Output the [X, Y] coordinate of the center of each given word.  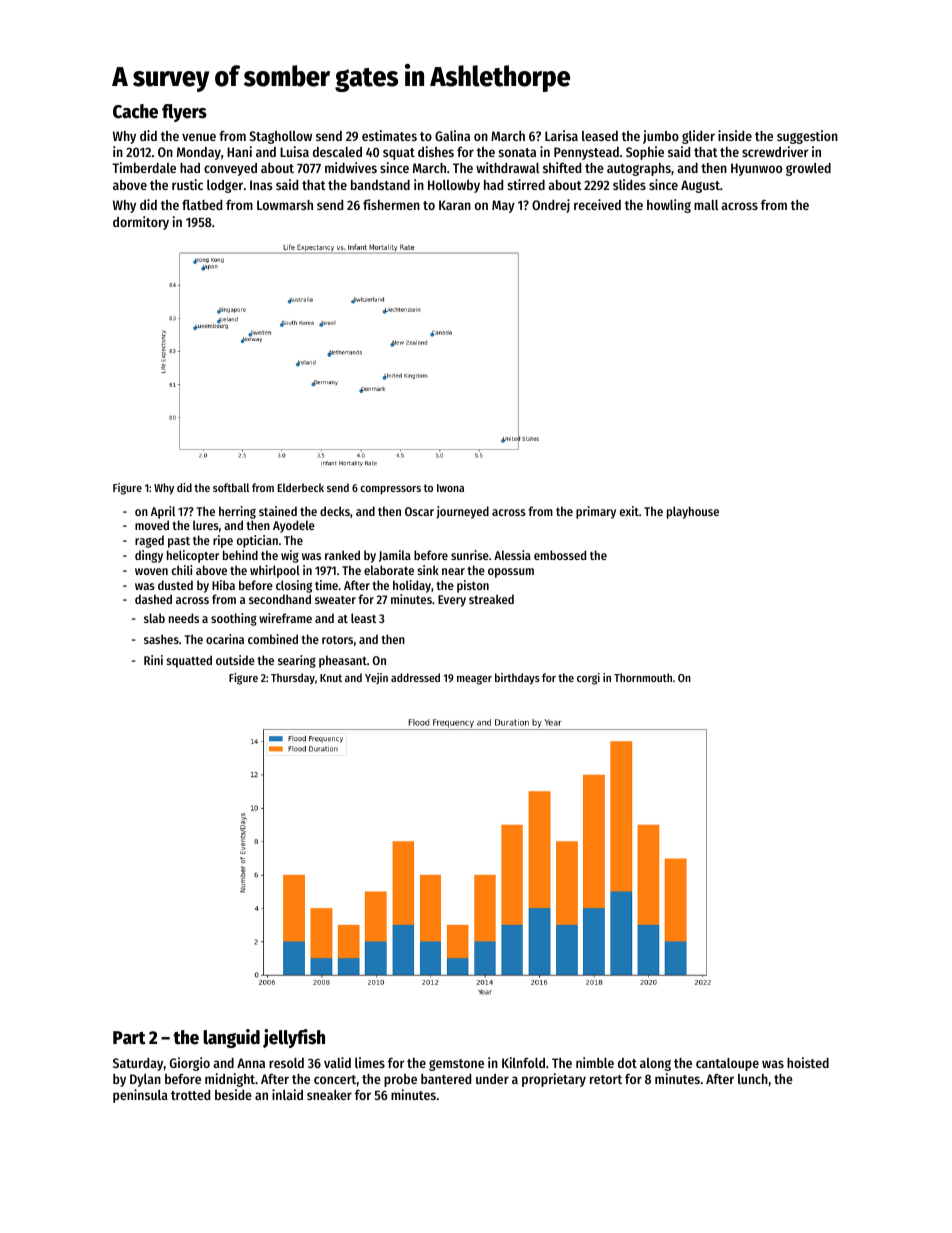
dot [627, 1063]
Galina [452, 135]
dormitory [141, 223]
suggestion [807, 137]
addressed [415, 677]
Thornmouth [643, 677]
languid [231, 1038]
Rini [153, 660]
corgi [588, 679]
